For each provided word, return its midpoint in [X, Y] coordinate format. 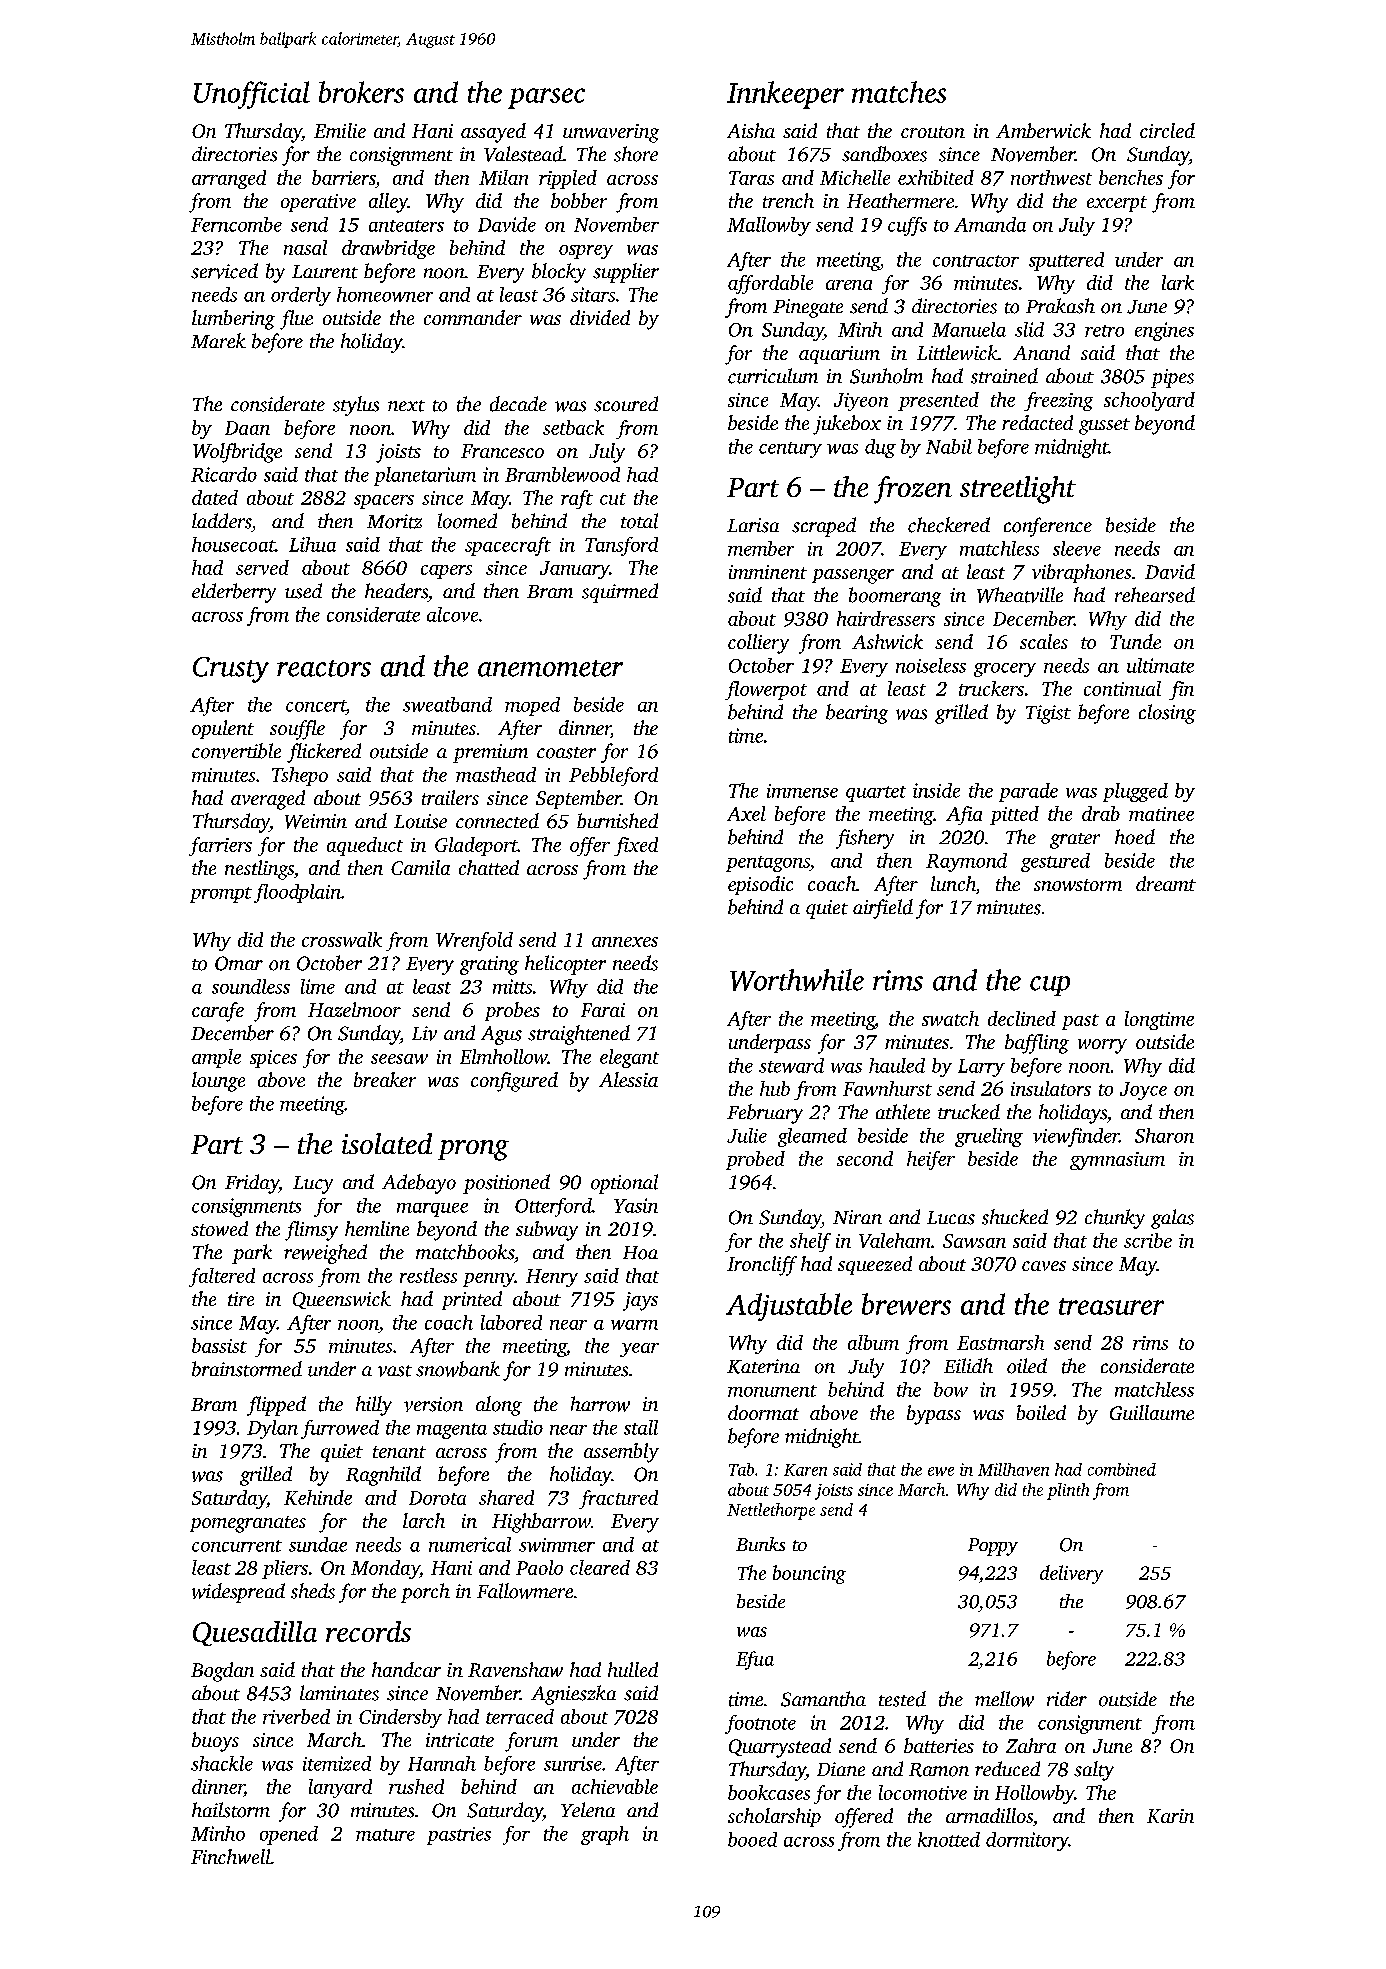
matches [899, 92]
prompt [221, 895]
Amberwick [1043, 130]
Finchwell [231, 1856]
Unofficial [252, 95]
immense [802, 791]
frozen [913, 490]
